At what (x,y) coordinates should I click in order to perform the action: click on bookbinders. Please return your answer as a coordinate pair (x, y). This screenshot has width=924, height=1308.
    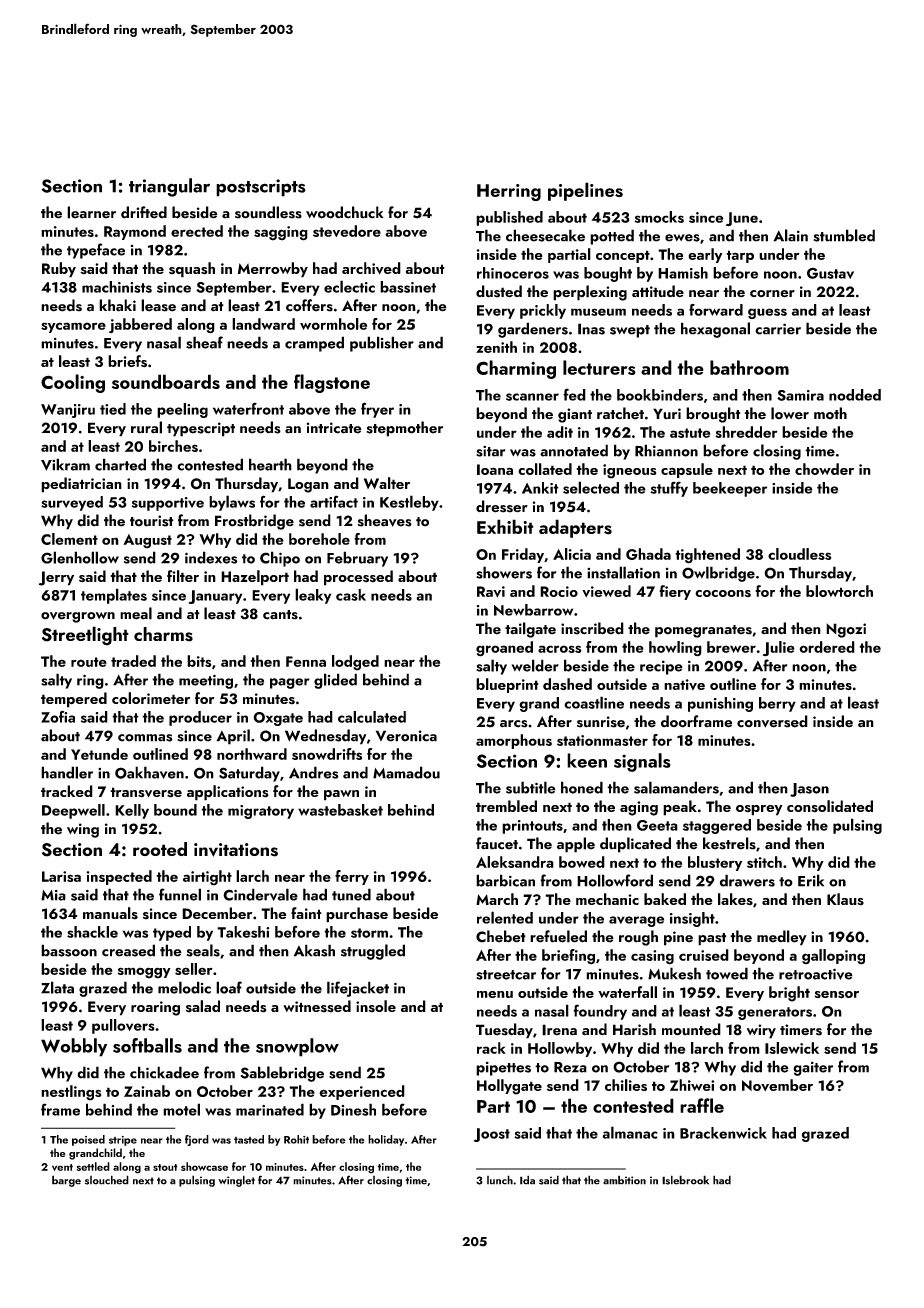
    Looking at the image, I should click on (660, 395).
